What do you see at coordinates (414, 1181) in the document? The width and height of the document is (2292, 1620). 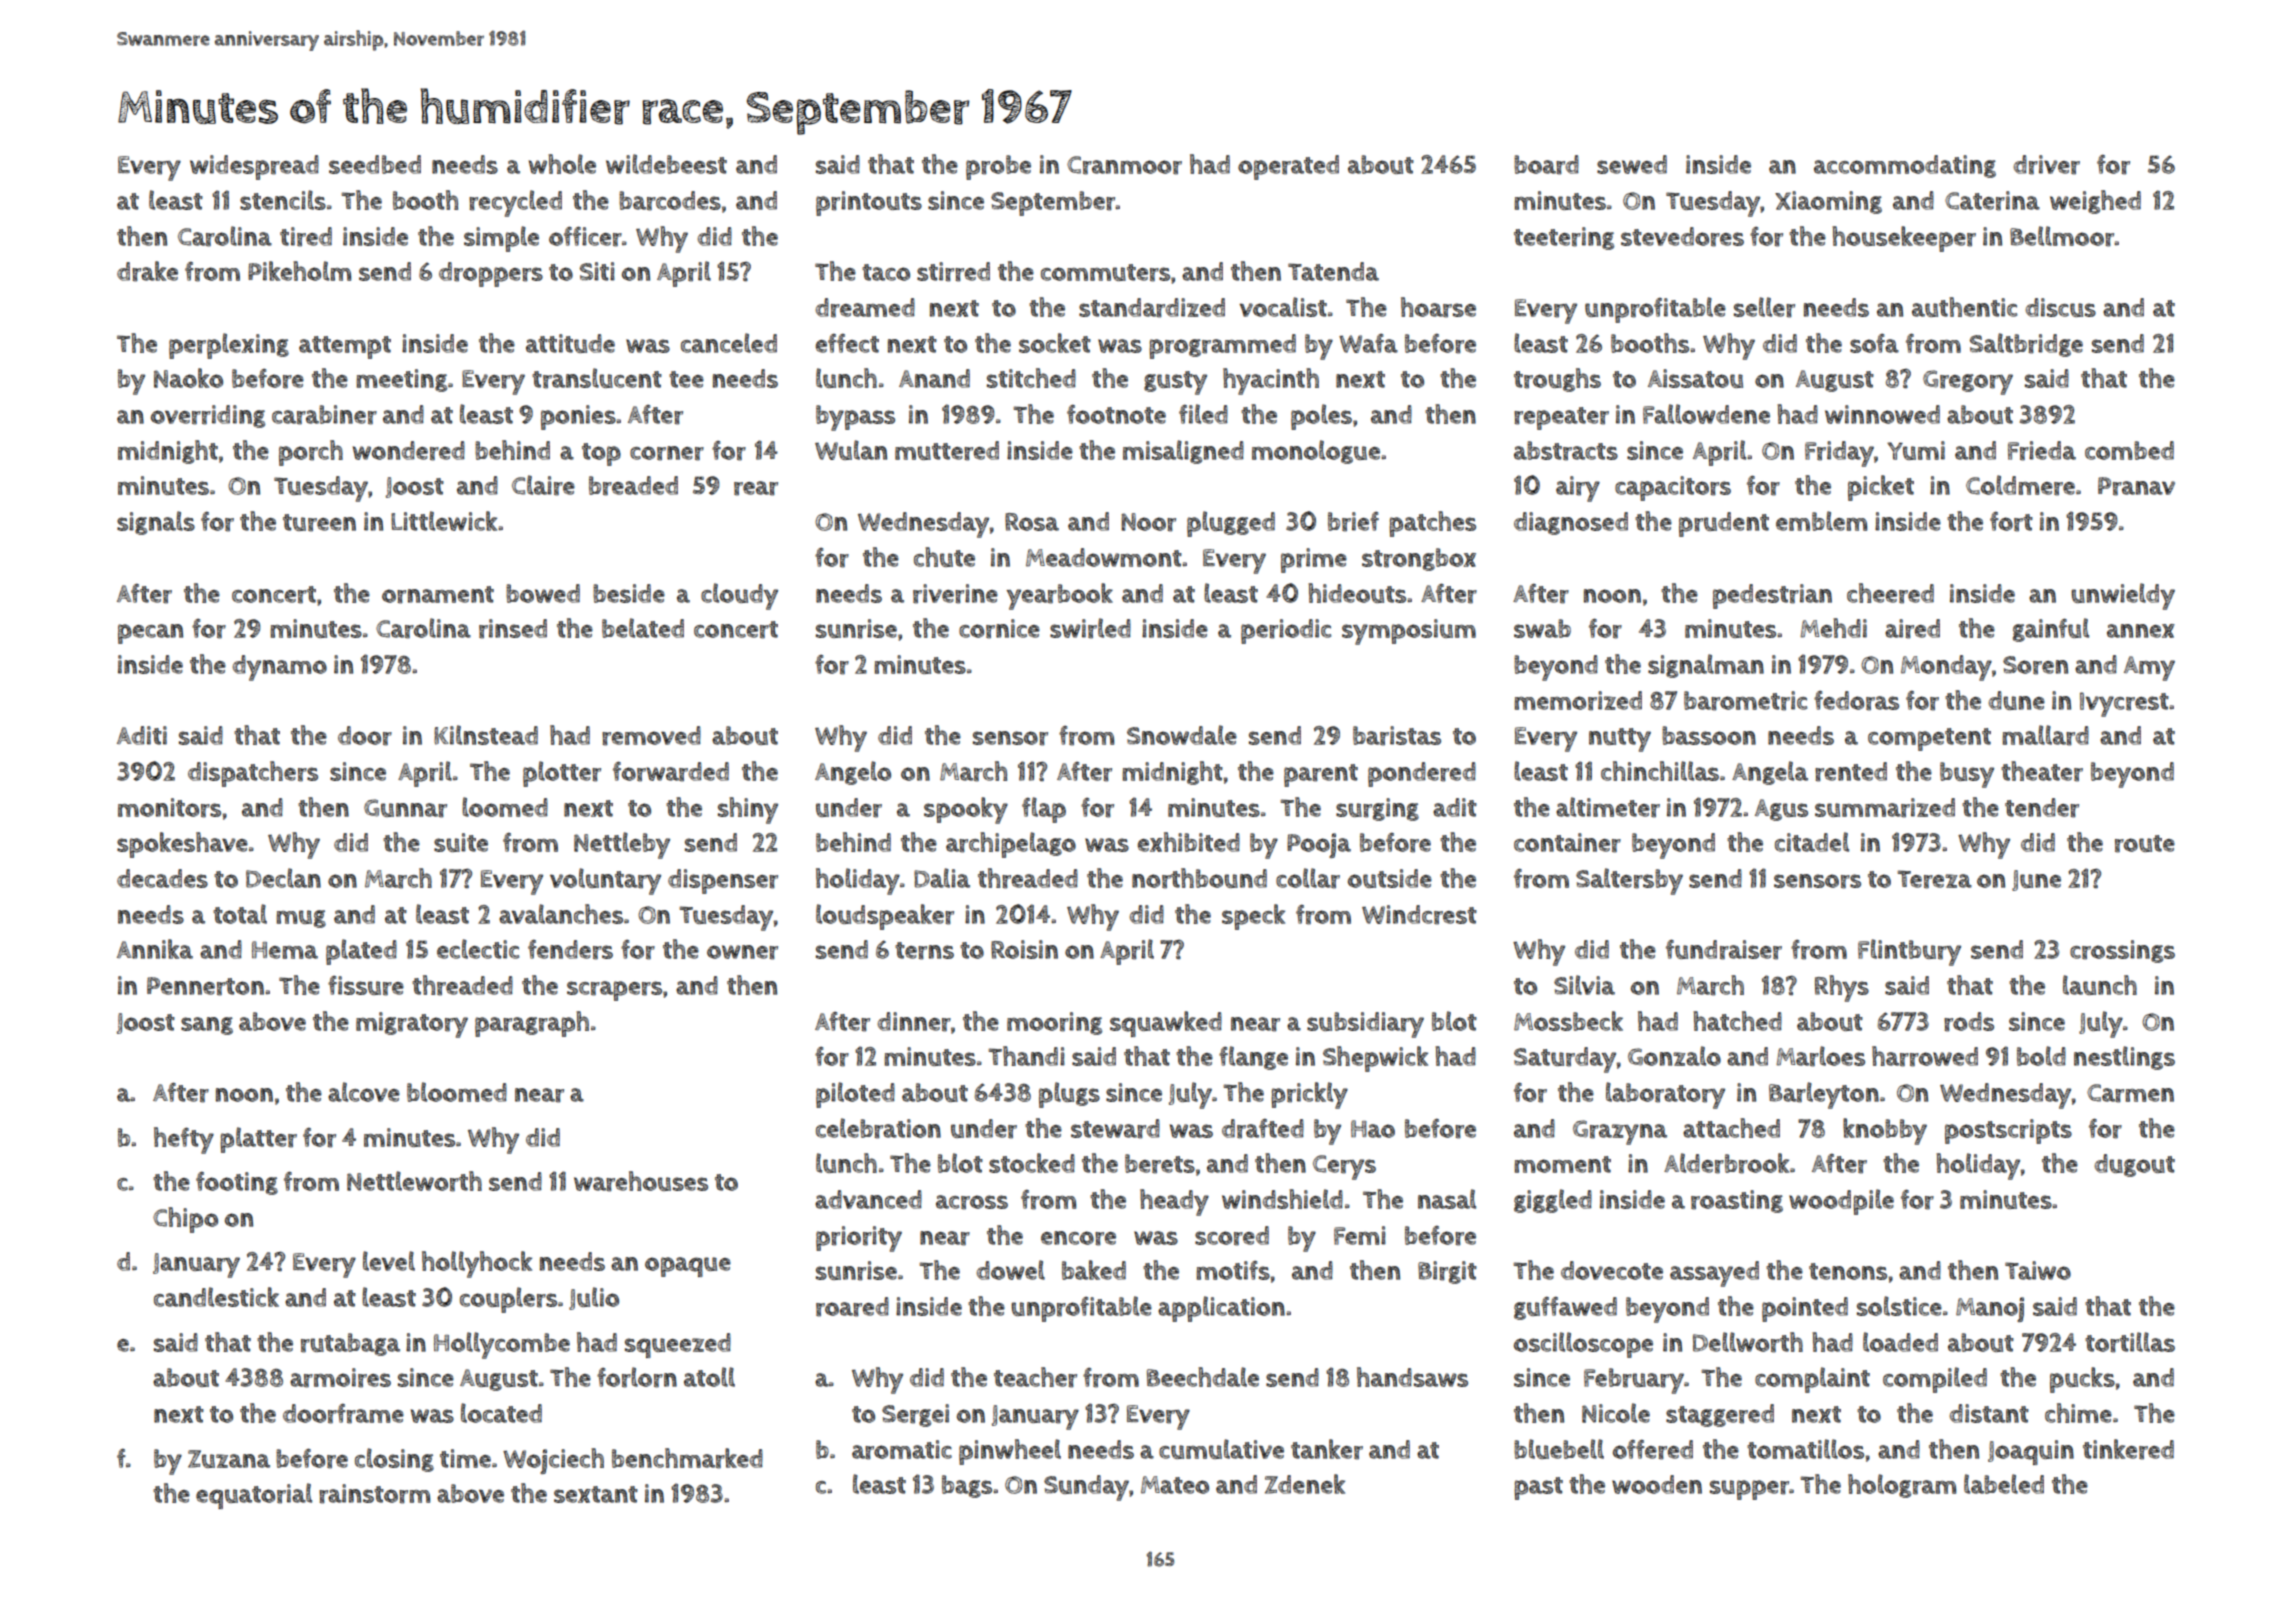 I see `Nettleworth` at bounding box center [414, 1181].
